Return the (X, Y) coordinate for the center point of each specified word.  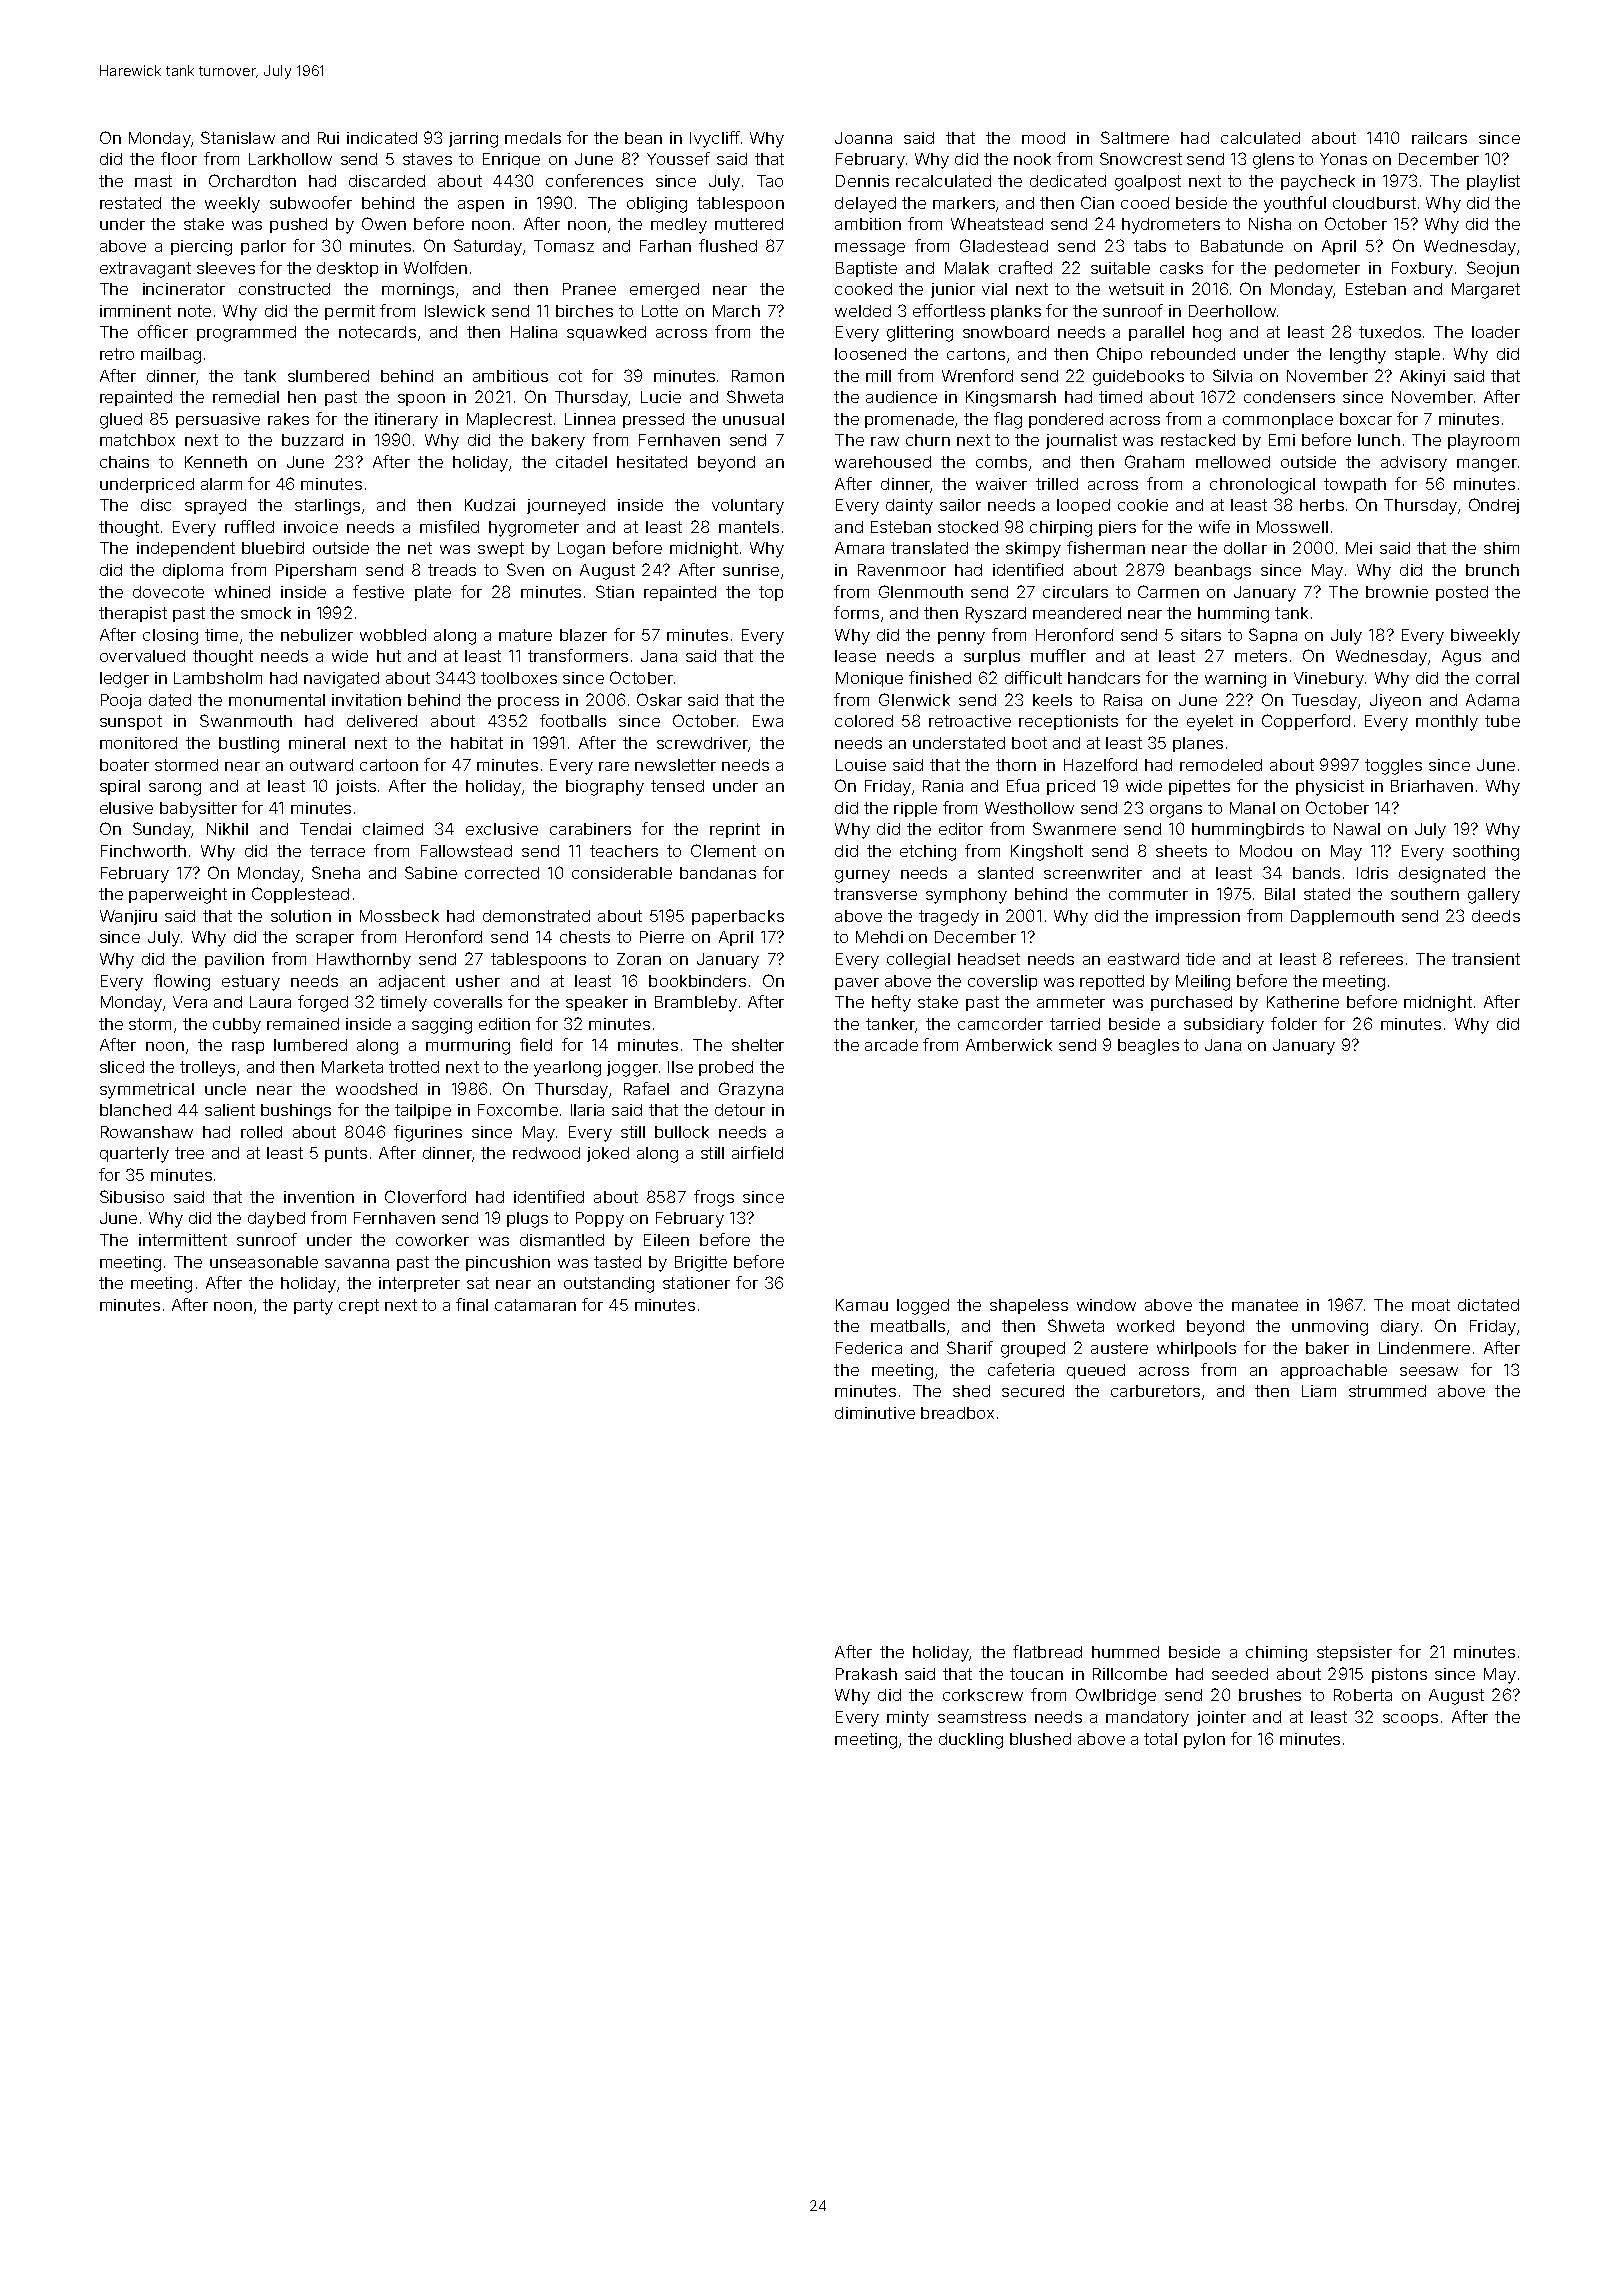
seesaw (1429, 1371)
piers (1117, 528)
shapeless (1029, 1306)
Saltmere (1135, 137)
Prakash (866, 1674)
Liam (1319, 1391)
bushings (296, 1112)
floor (179, 158)
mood (1043, 138)
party (313, 1307)
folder (1294, 1023)
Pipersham (316, 571)
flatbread (1047, 1651)
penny (961, 638)
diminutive (875, 1413)
